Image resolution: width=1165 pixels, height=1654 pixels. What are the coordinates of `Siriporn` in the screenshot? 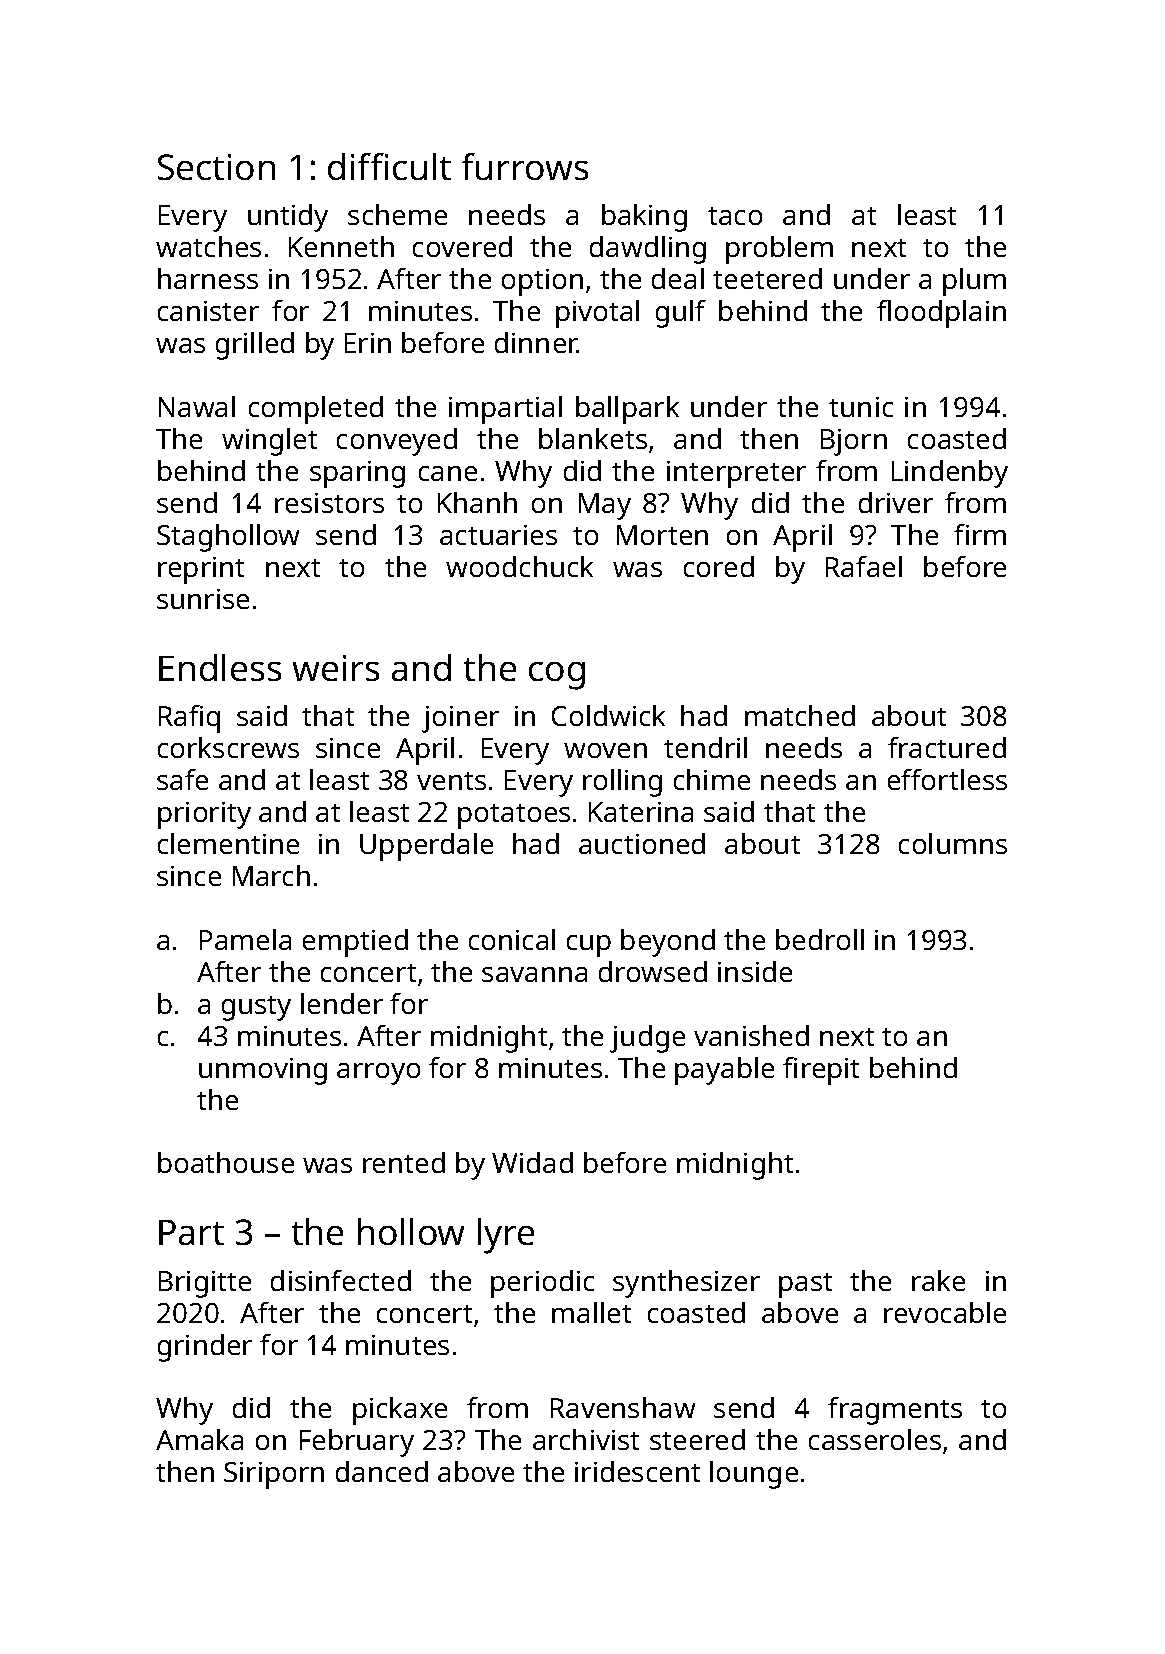 It's located at (274, 1475).
